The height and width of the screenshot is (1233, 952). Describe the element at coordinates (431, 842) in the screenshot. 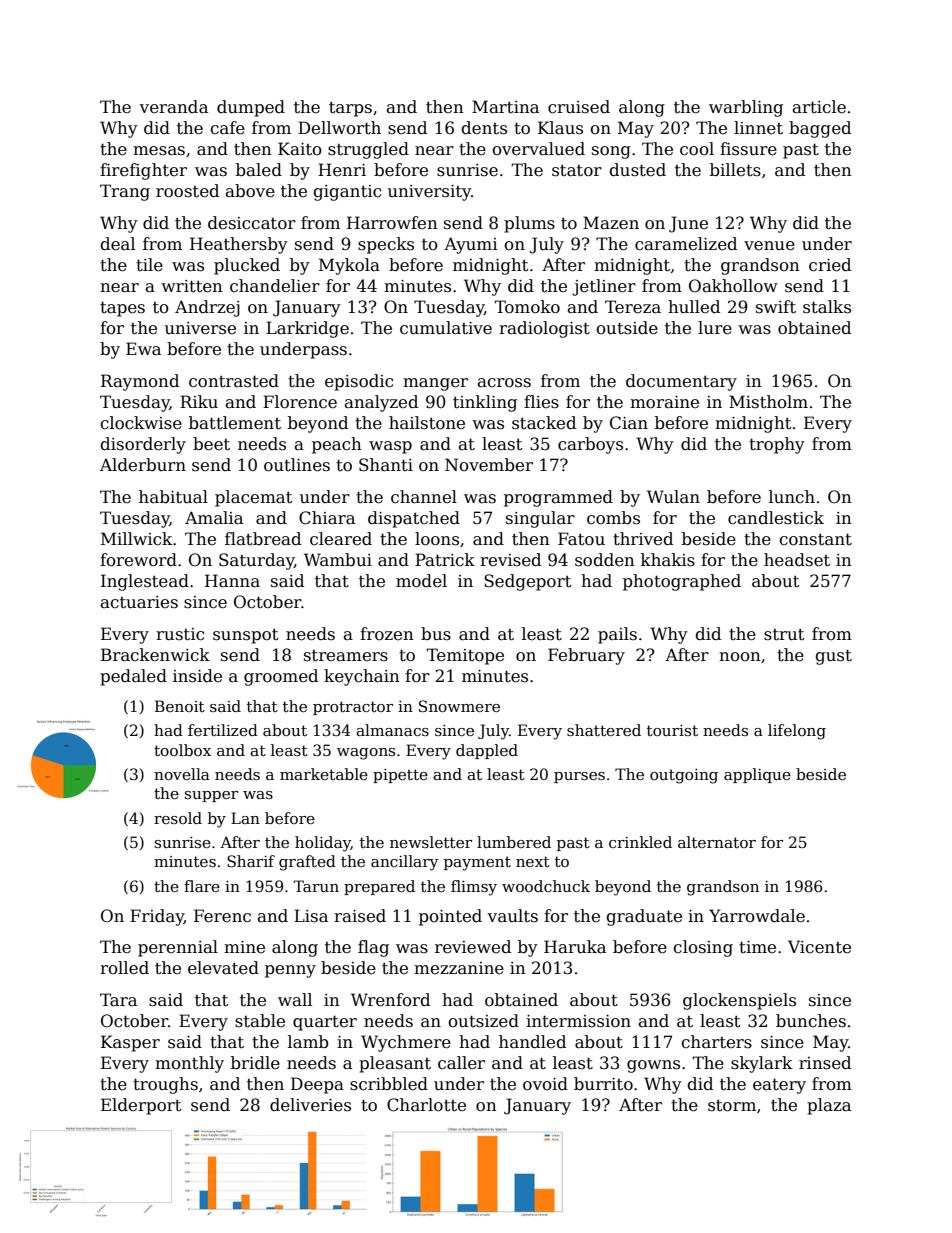

I see `newsletter` at that location.
